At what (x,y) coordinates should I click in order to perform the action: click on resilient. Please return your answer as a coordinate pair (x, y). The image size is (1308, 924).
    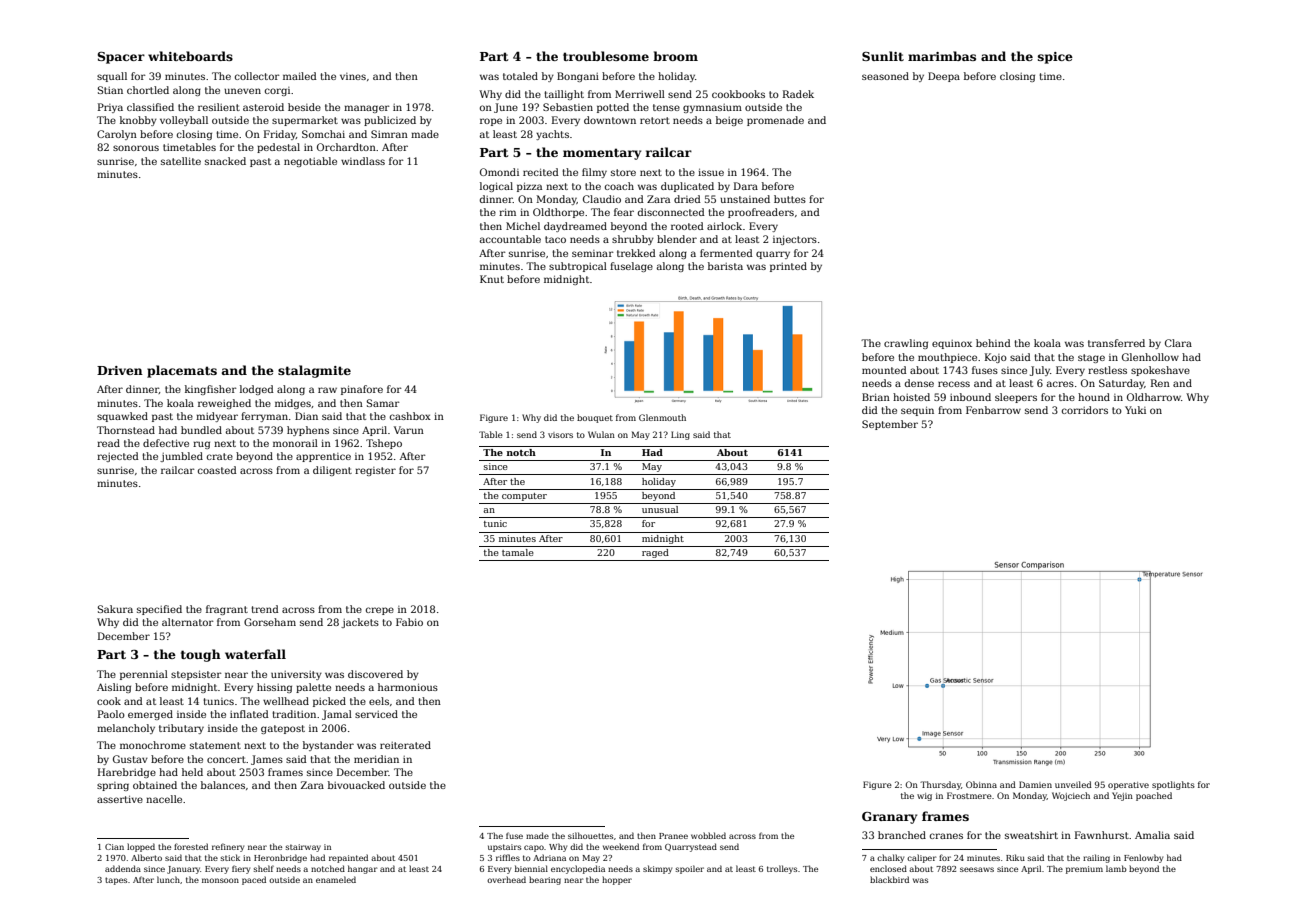
    Looking at the image, I should click on (219, 107).
